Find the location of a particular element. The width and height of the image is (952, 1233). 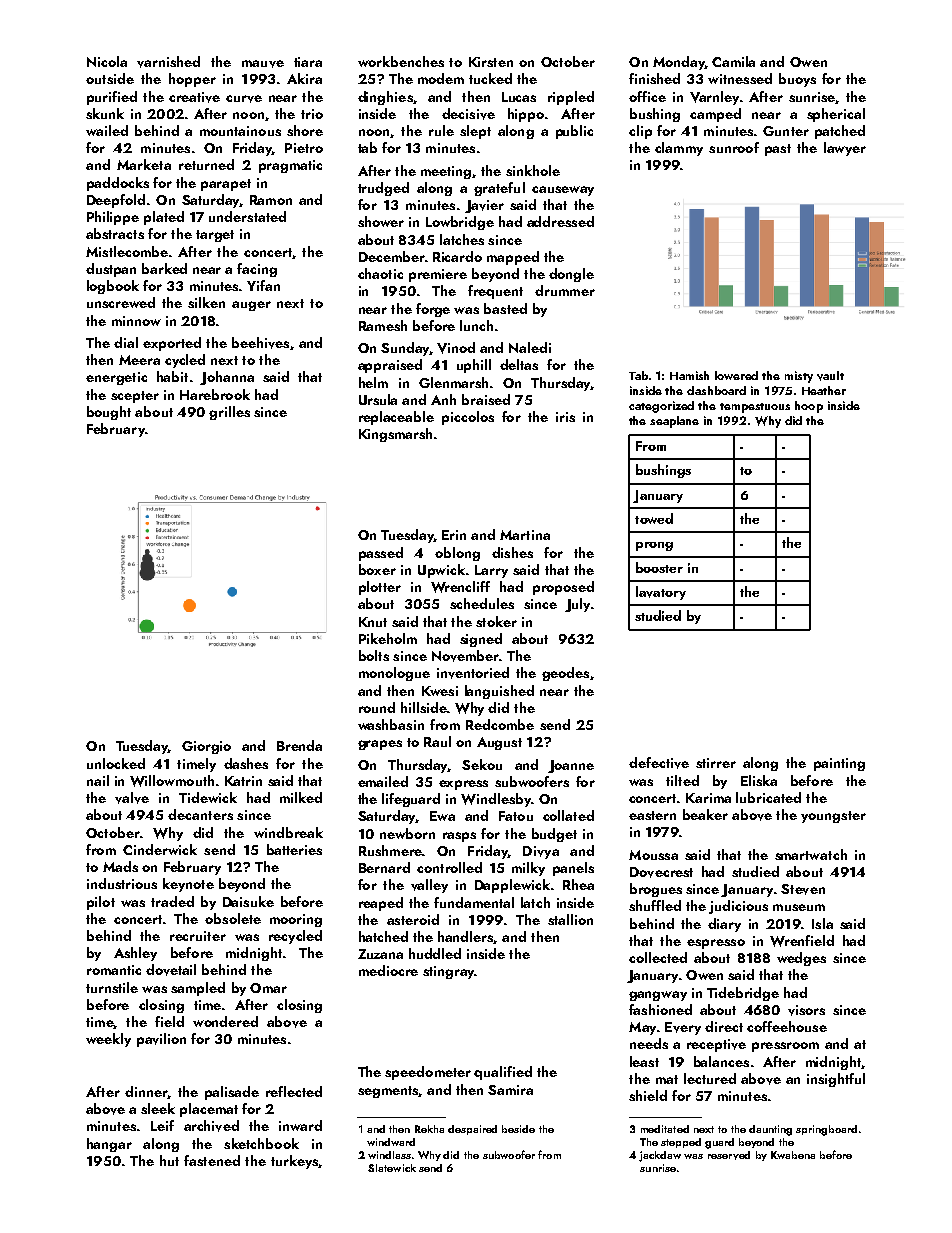

Katrin is located at coordinates (243, 781).
